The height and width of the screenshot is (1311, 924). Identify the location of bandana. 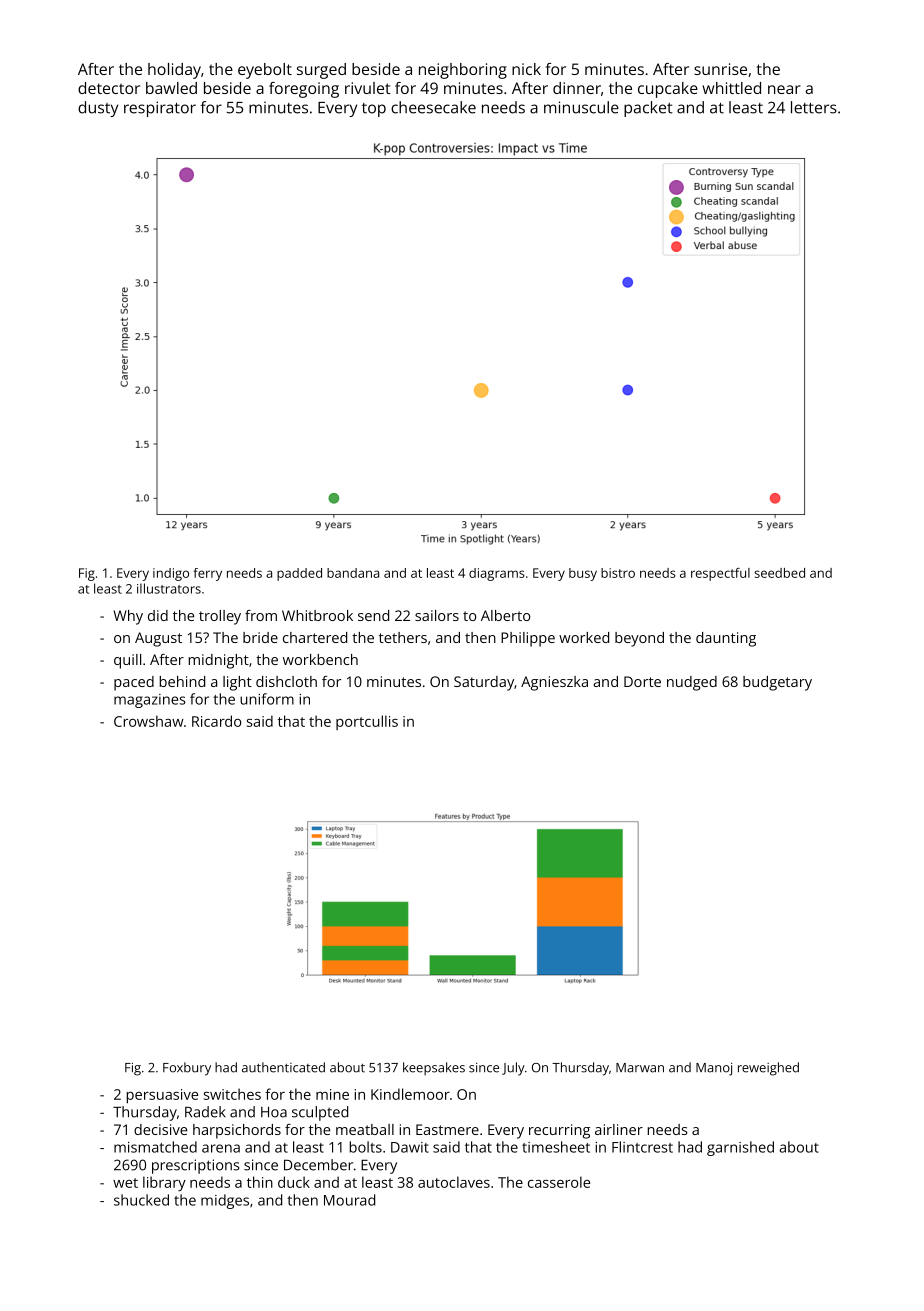
(353, 573).
